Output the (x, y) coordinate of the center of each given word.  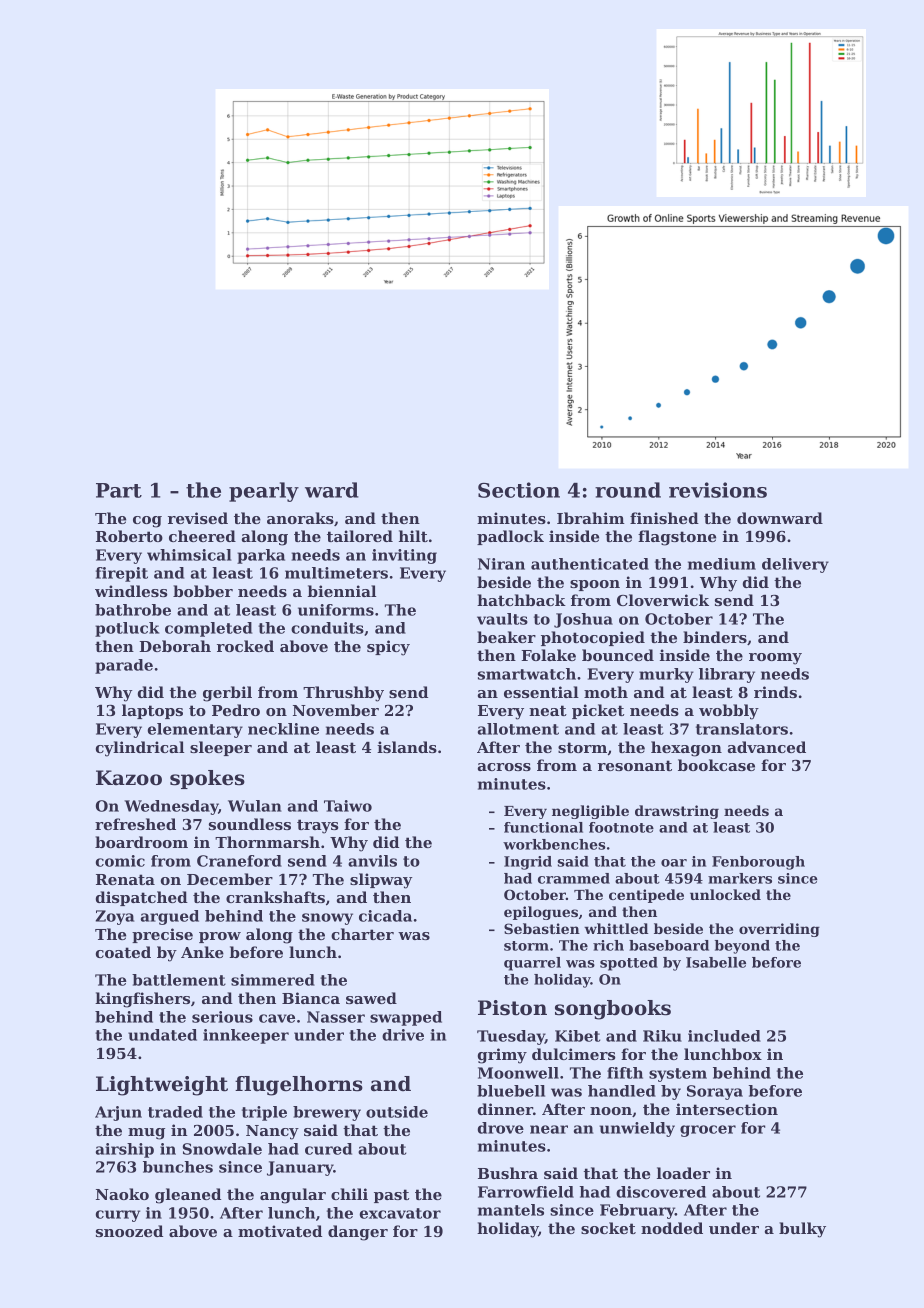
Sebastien (542, 928)
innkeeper (246, 1036)
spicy (388, 648)
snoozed (129, 1231)
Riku (662, 1036)
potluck (127, 629)
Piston (512, 1008)
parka (261, 556)
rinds (775, 692)
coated (123, 952)
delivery (795, 565)
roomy (775, 659)
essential (541, 692)
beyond (742, 947)
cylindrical (140, 749)
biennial (341, 591)
